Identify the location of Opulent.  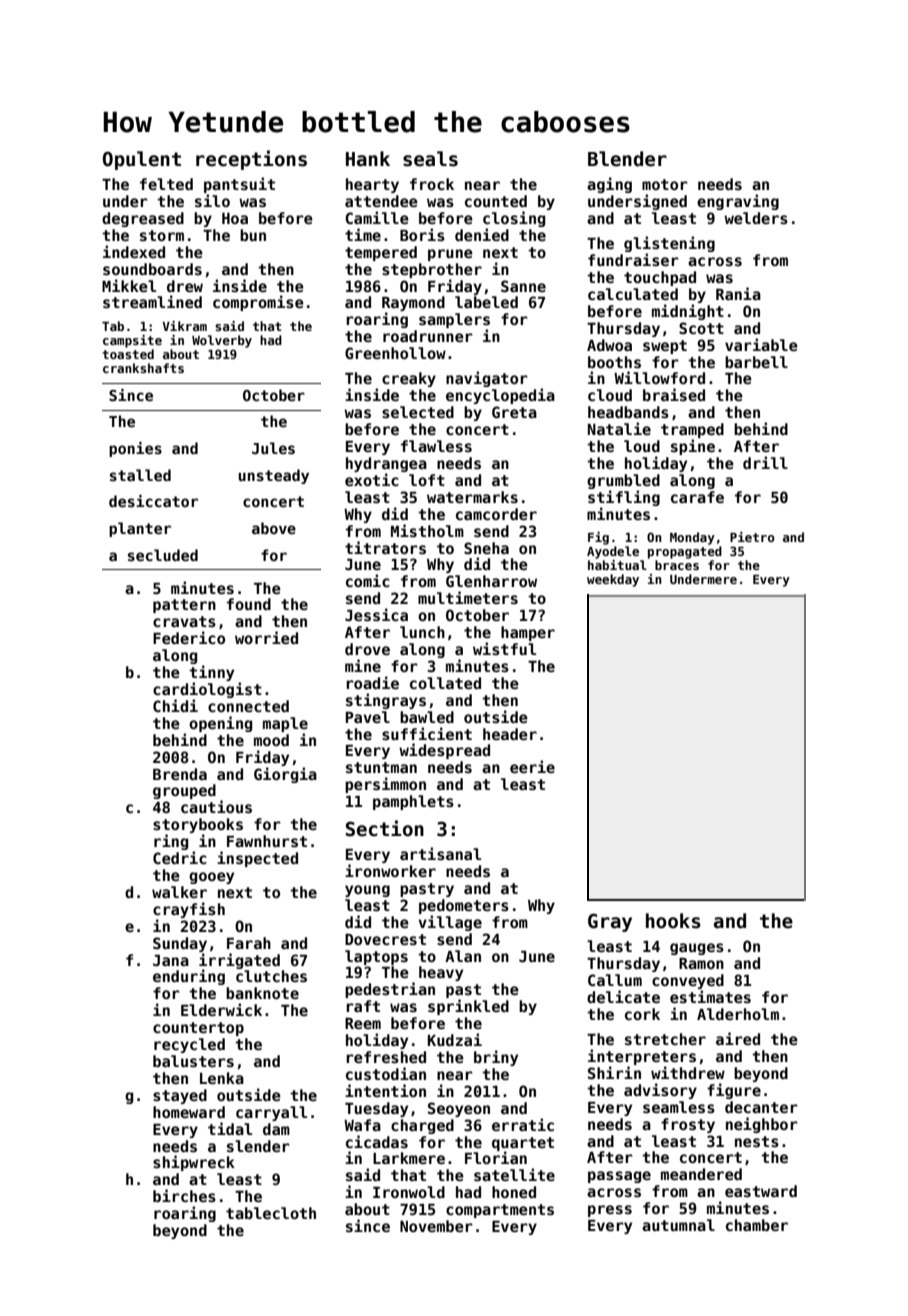
(142, 160).
